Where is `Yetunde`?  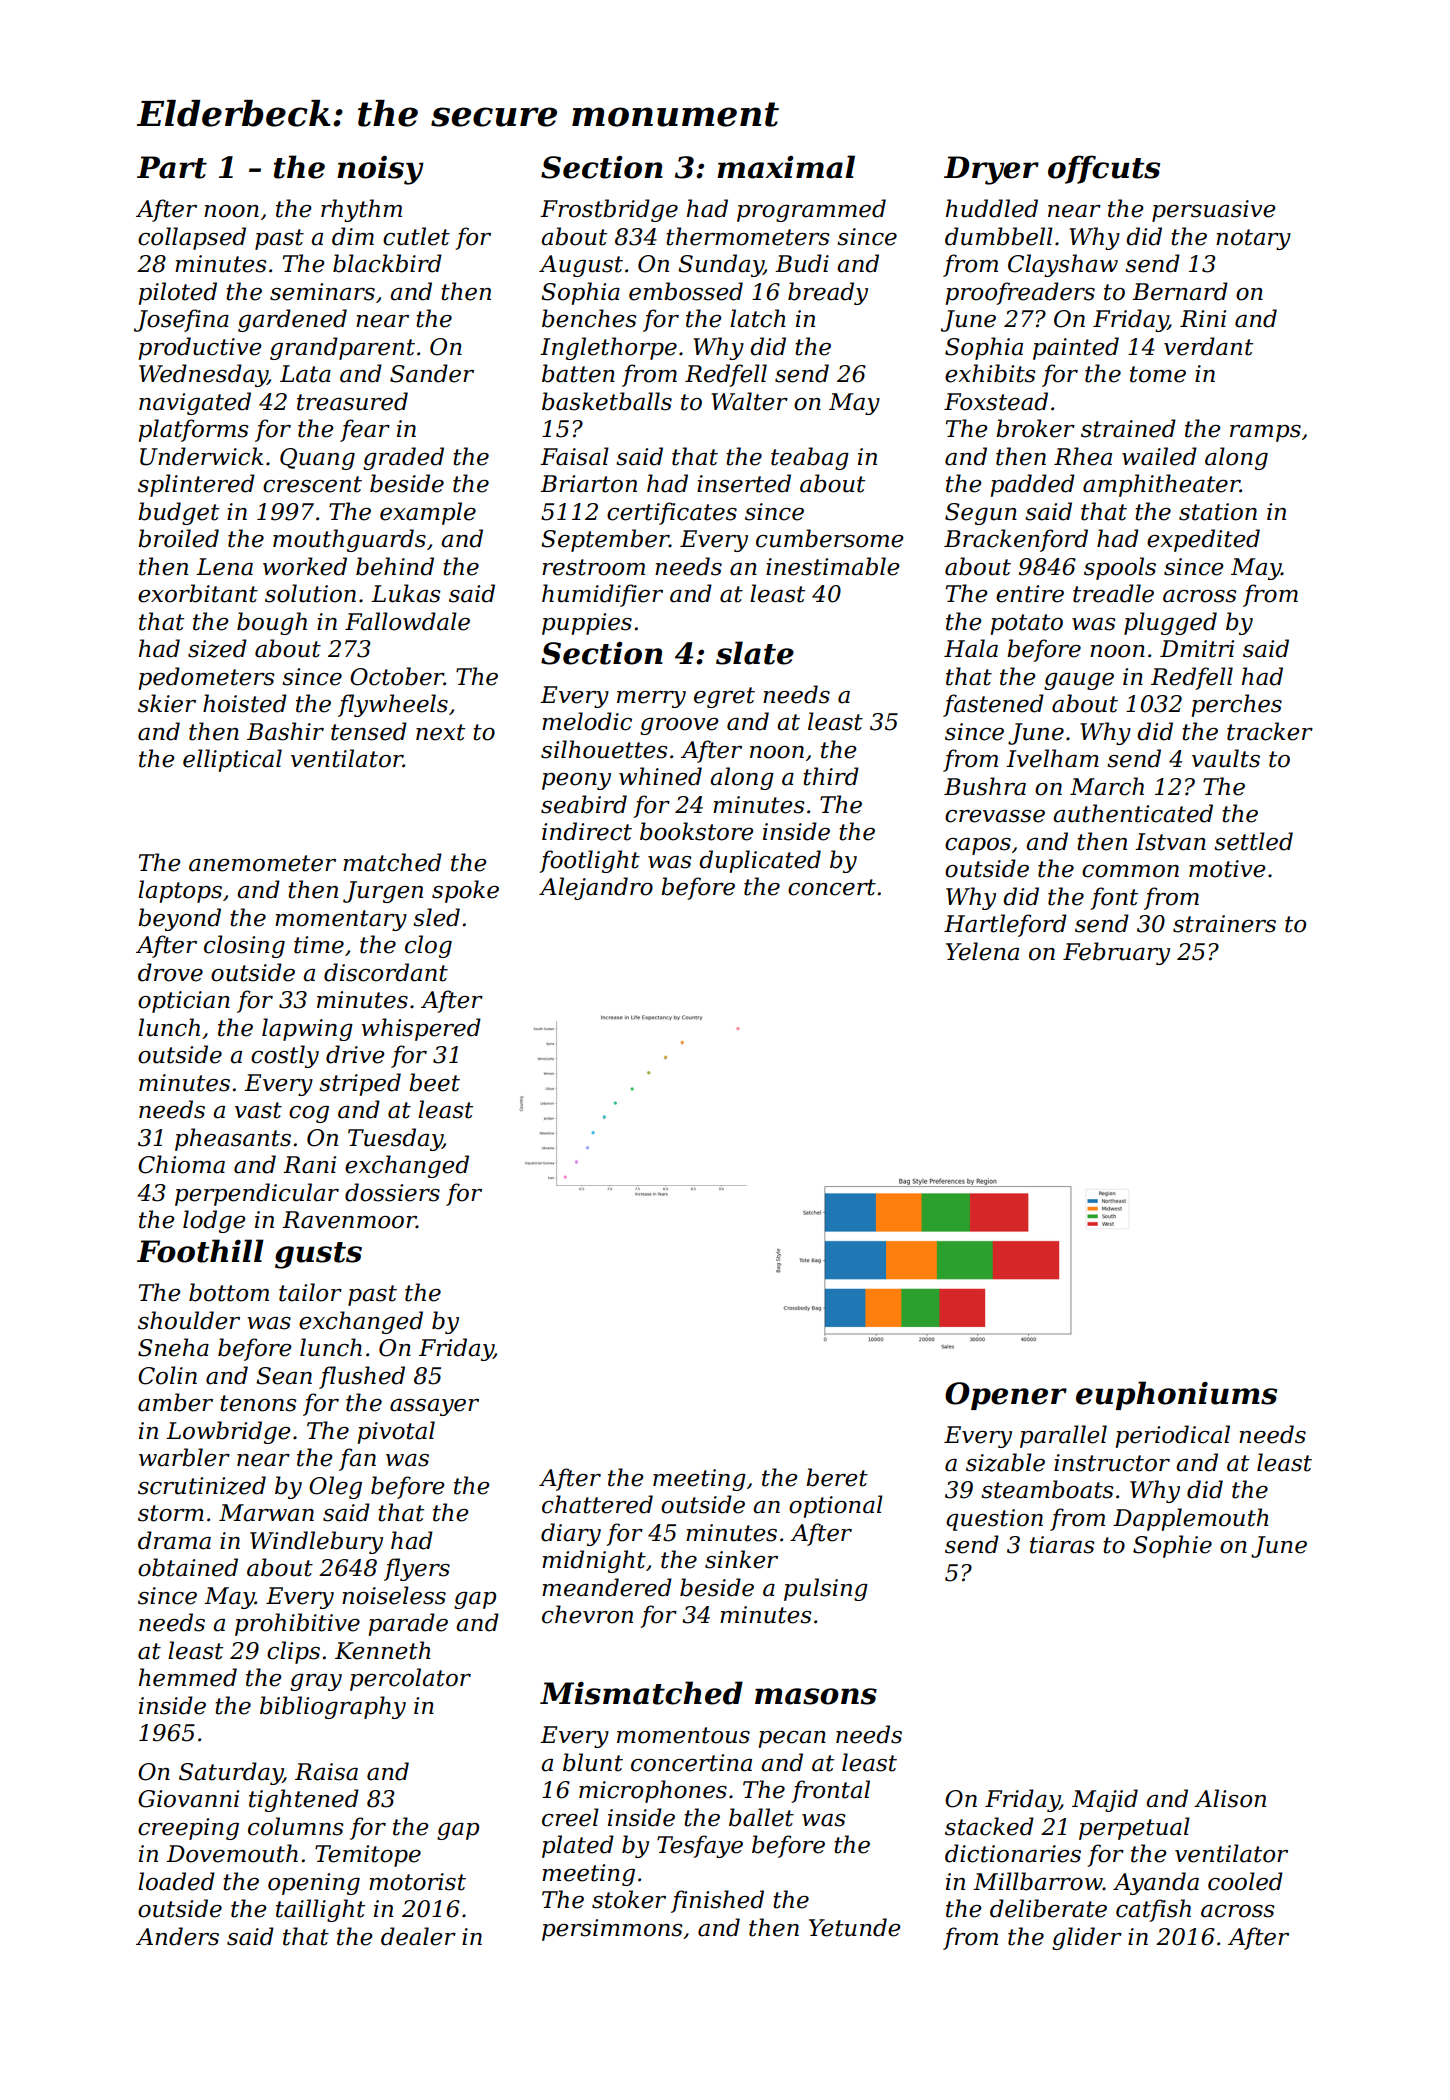 Yetunde is located at coordinates (854, 1927).
